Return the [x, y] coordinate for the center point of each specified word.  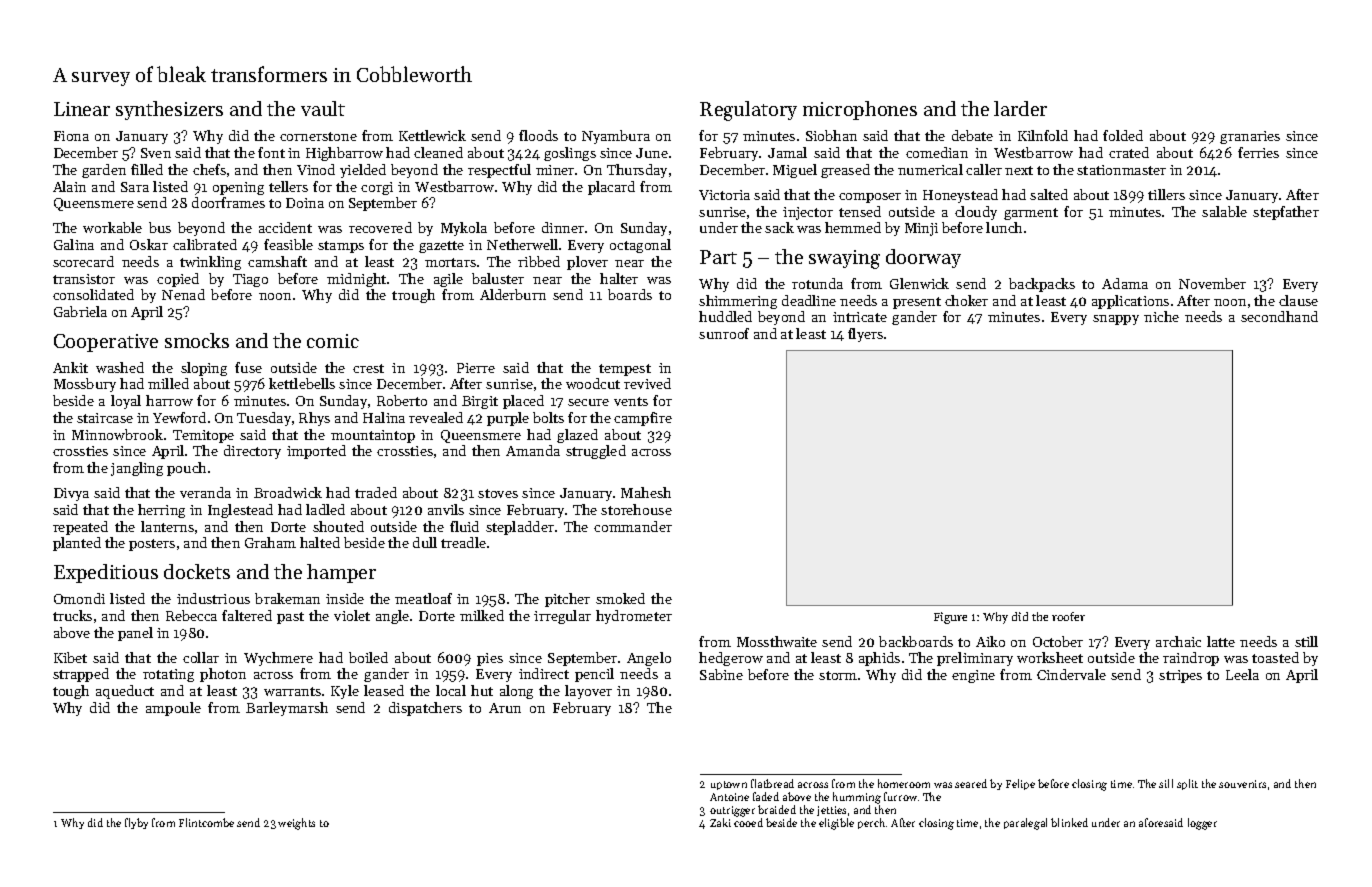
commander [633, 526]
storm [838, 675]
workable [112, 227]
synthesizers [169, 110]
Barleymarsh [287, 709]
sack [779, 227]
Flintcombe [206, 822]
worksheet [1050, 657]
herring [161, 511]
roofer [1068, 616]
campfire [643, 419]
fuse [248, 367]
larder [1020, 108]
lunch [1004, 227]
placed [523, 402]
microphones [860, 110]
